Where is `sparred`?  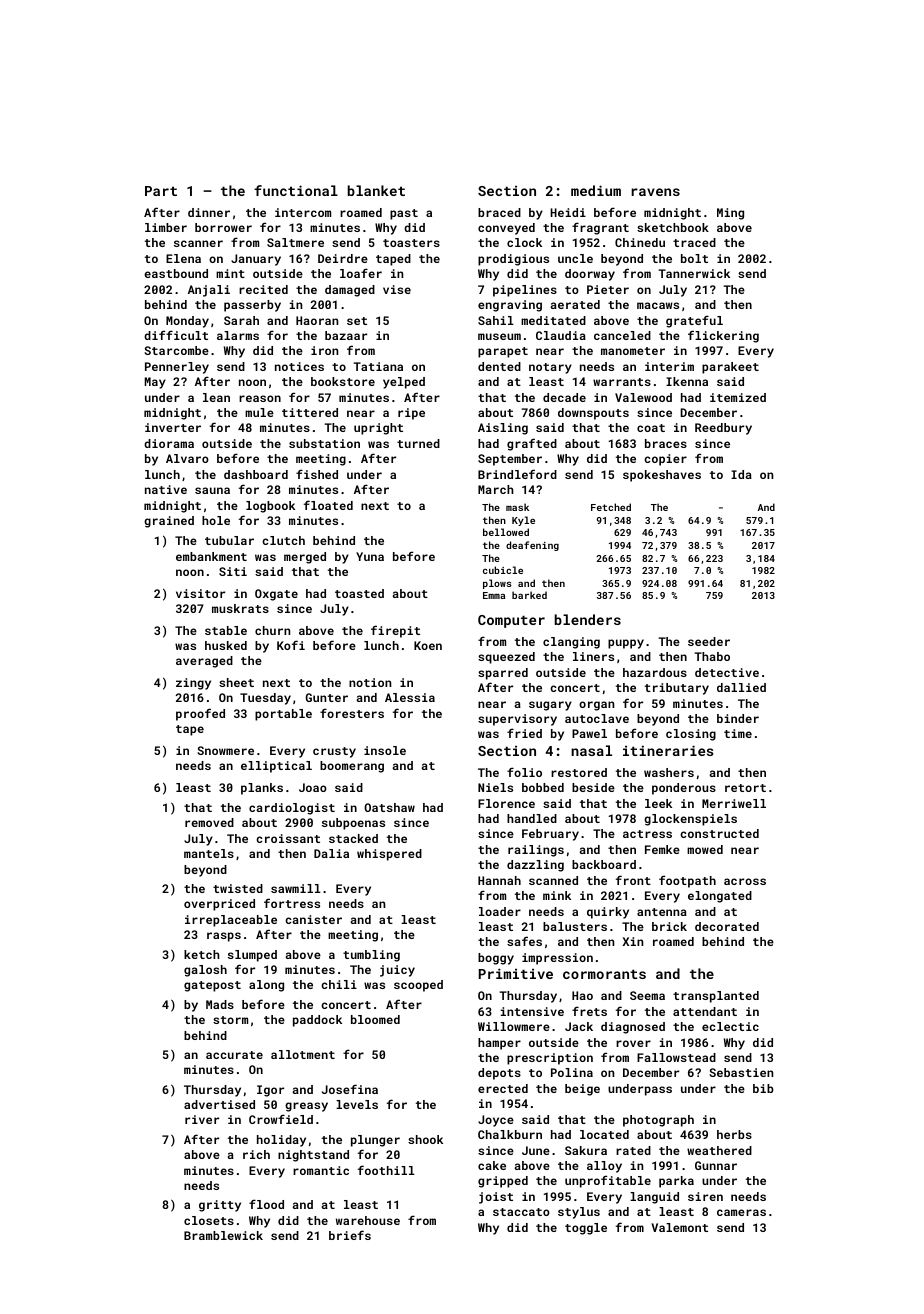 sparred is located at coordinates (503, 674).
